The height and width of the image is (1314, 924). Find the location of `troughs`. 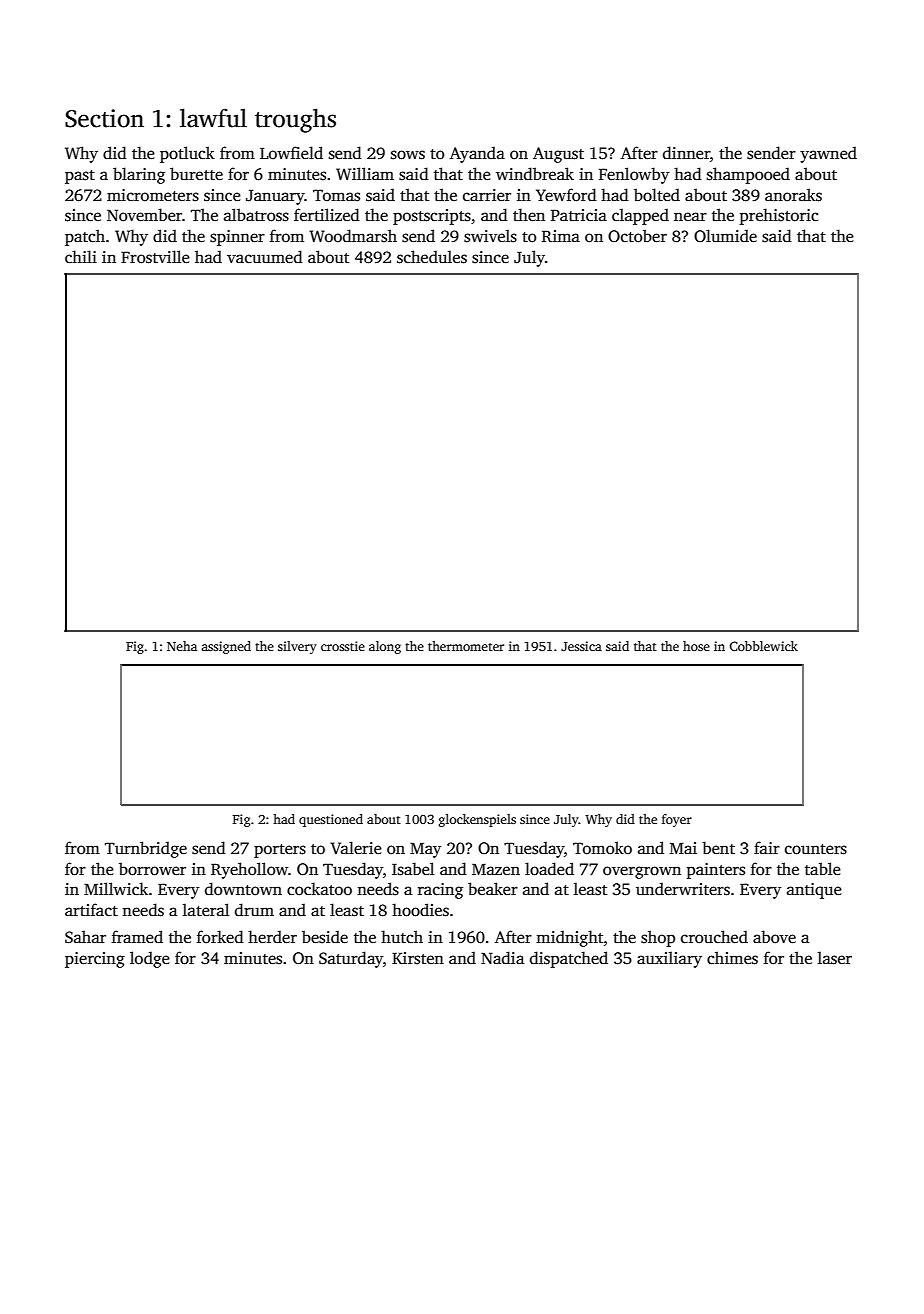

troughs is located at coordinates (295, 120).
